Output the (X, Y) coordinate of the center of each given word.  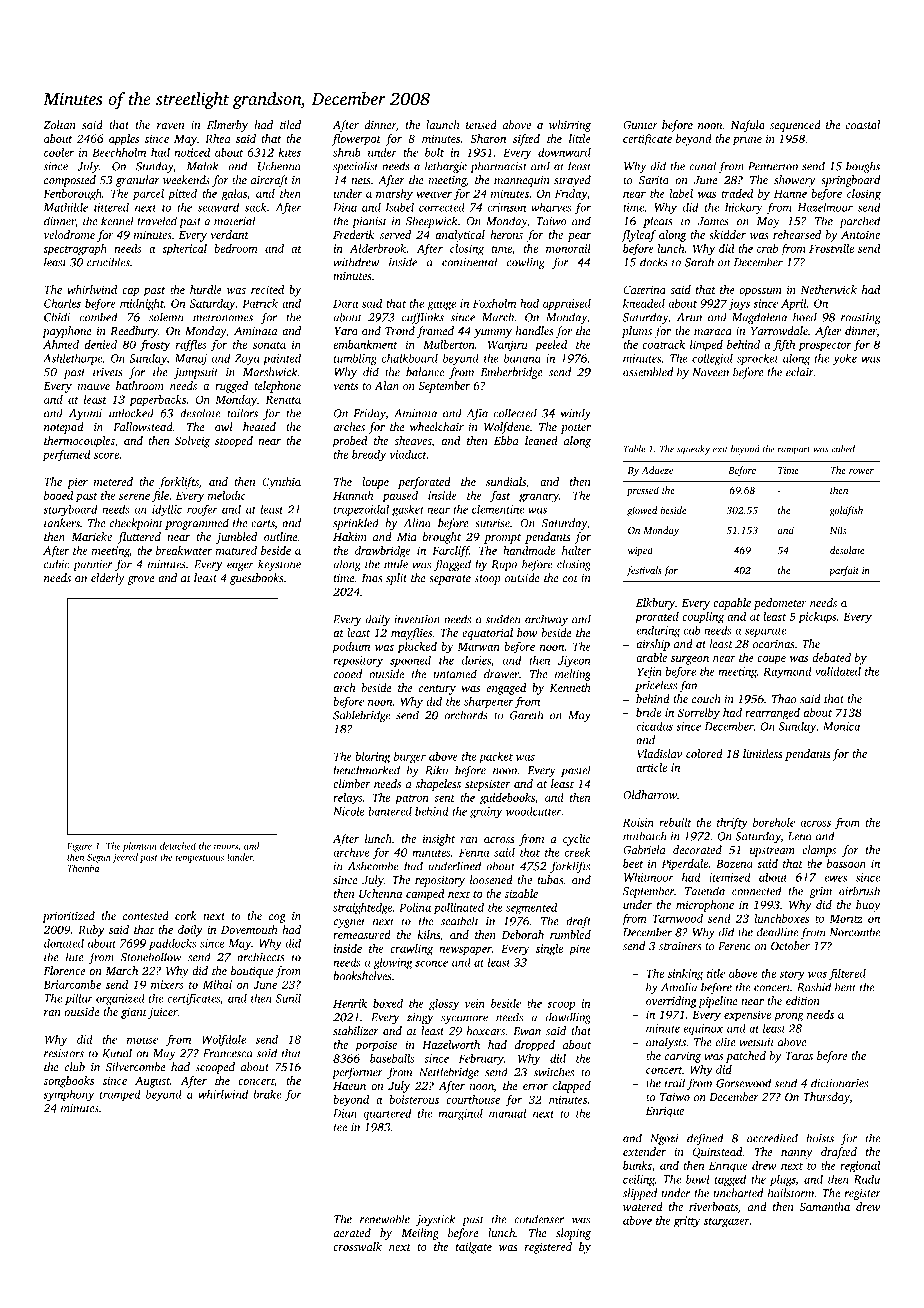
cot (570, 578)
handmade (529, 550)
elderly (108, 579)
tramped (120, 1095)
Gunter (640, 125)
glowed (642, 511)
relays (348, 799)
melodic (227, 495)
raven (170, 126)
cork (186, 915)
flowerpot (356, 140)
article (651, 767)
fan (688, 686)
